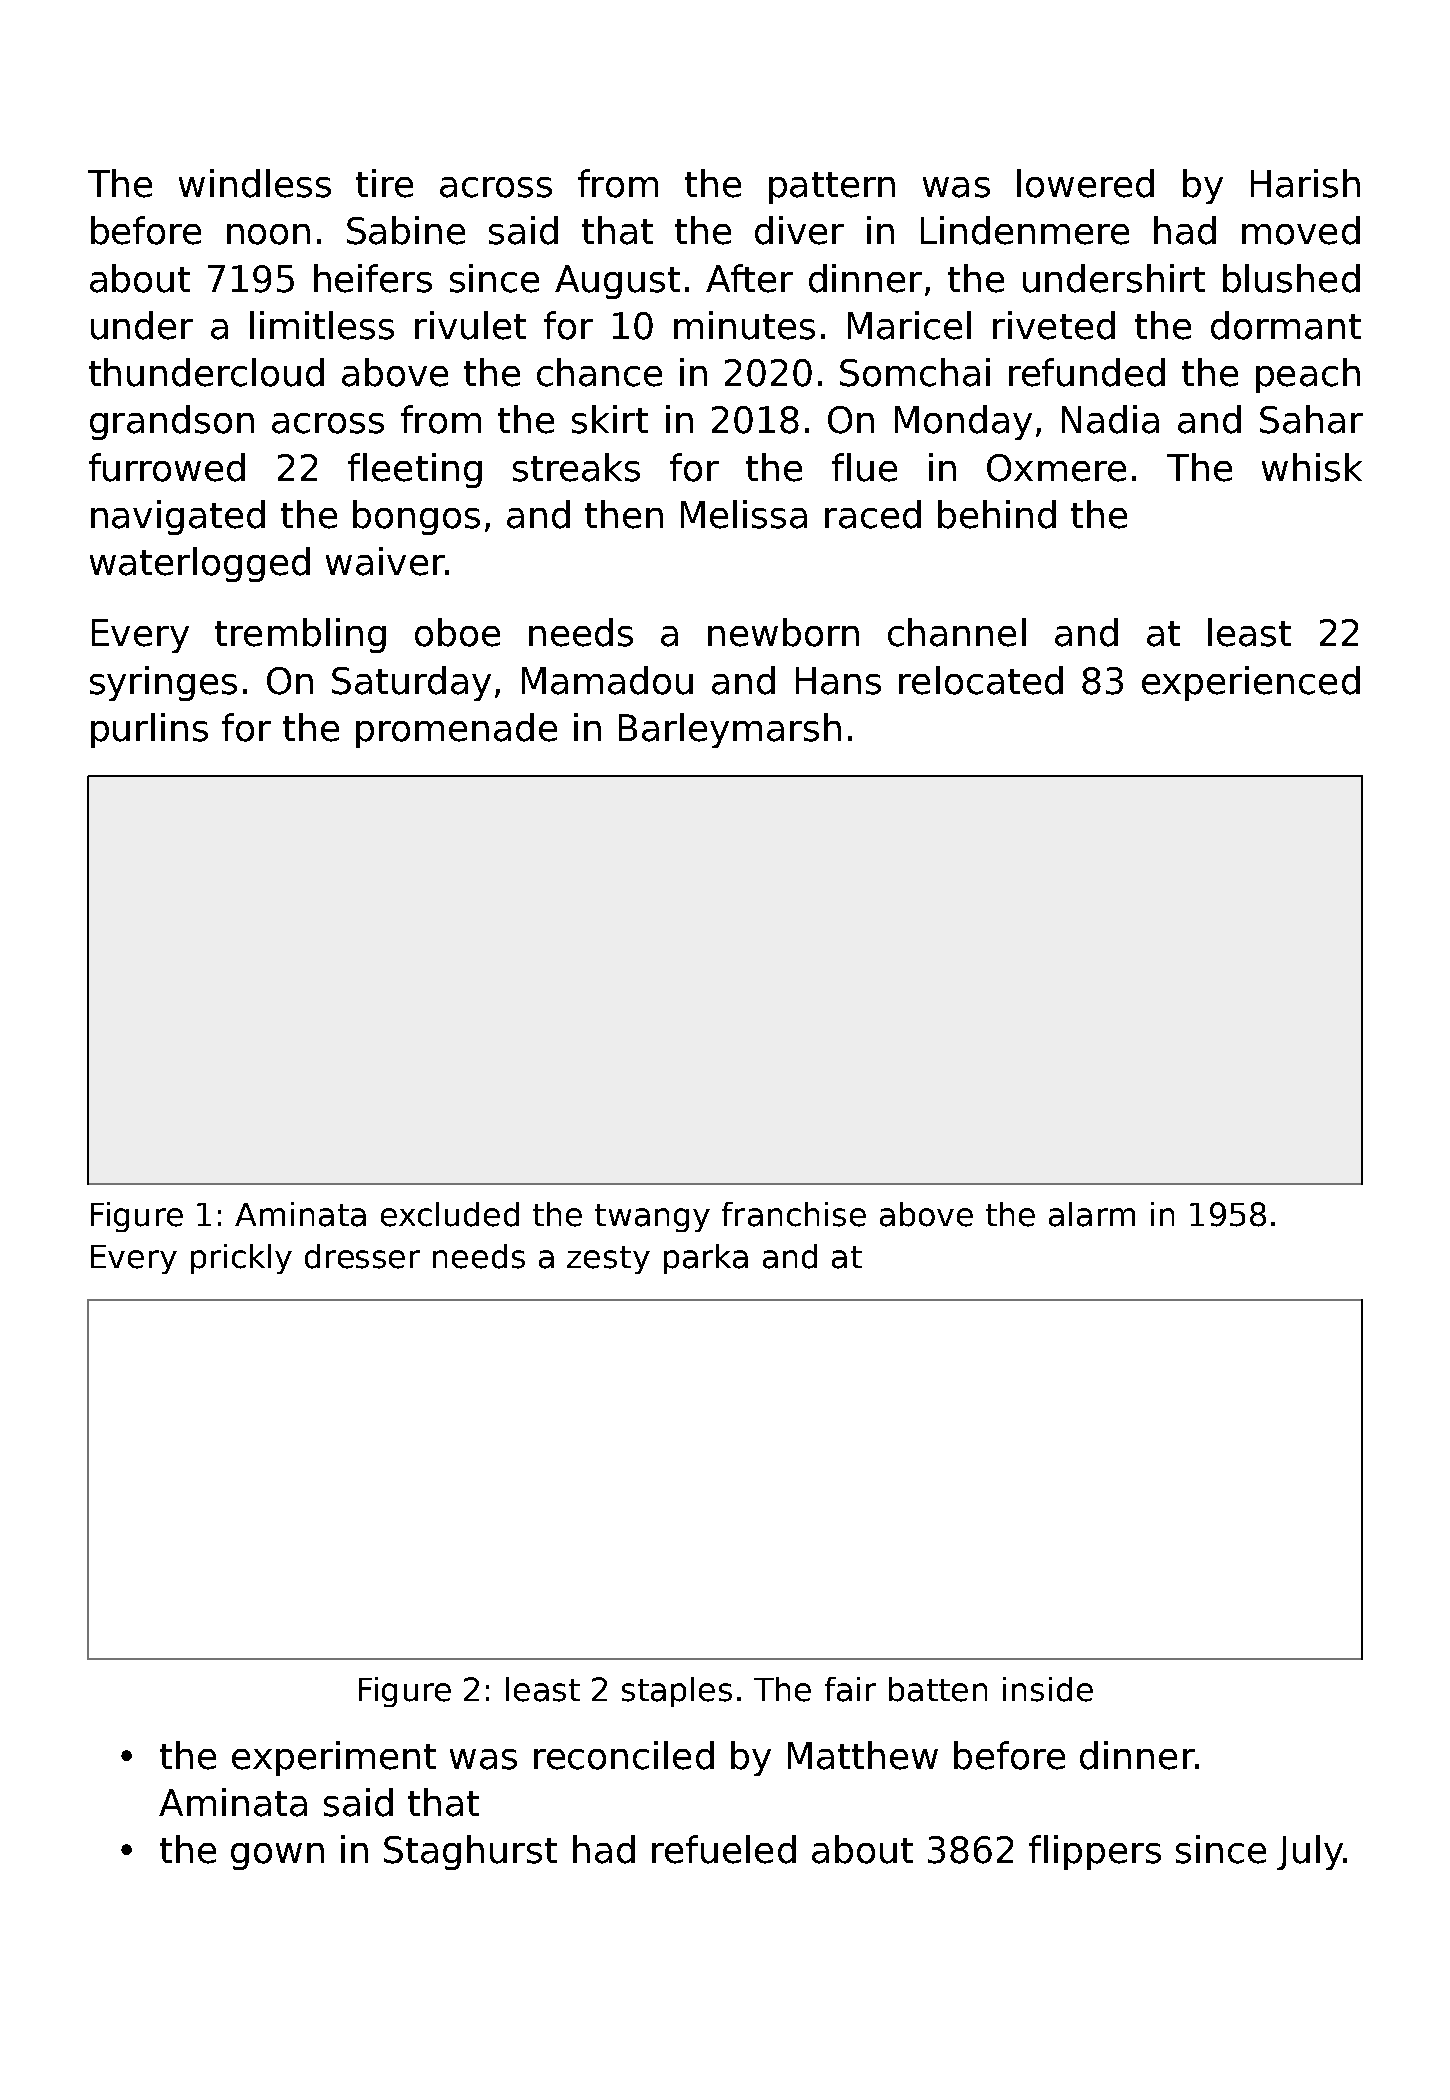  What do you see at coordinates (850, 1689) in the screenshot?
I see `fair` at bounding box center [850, 1689].
